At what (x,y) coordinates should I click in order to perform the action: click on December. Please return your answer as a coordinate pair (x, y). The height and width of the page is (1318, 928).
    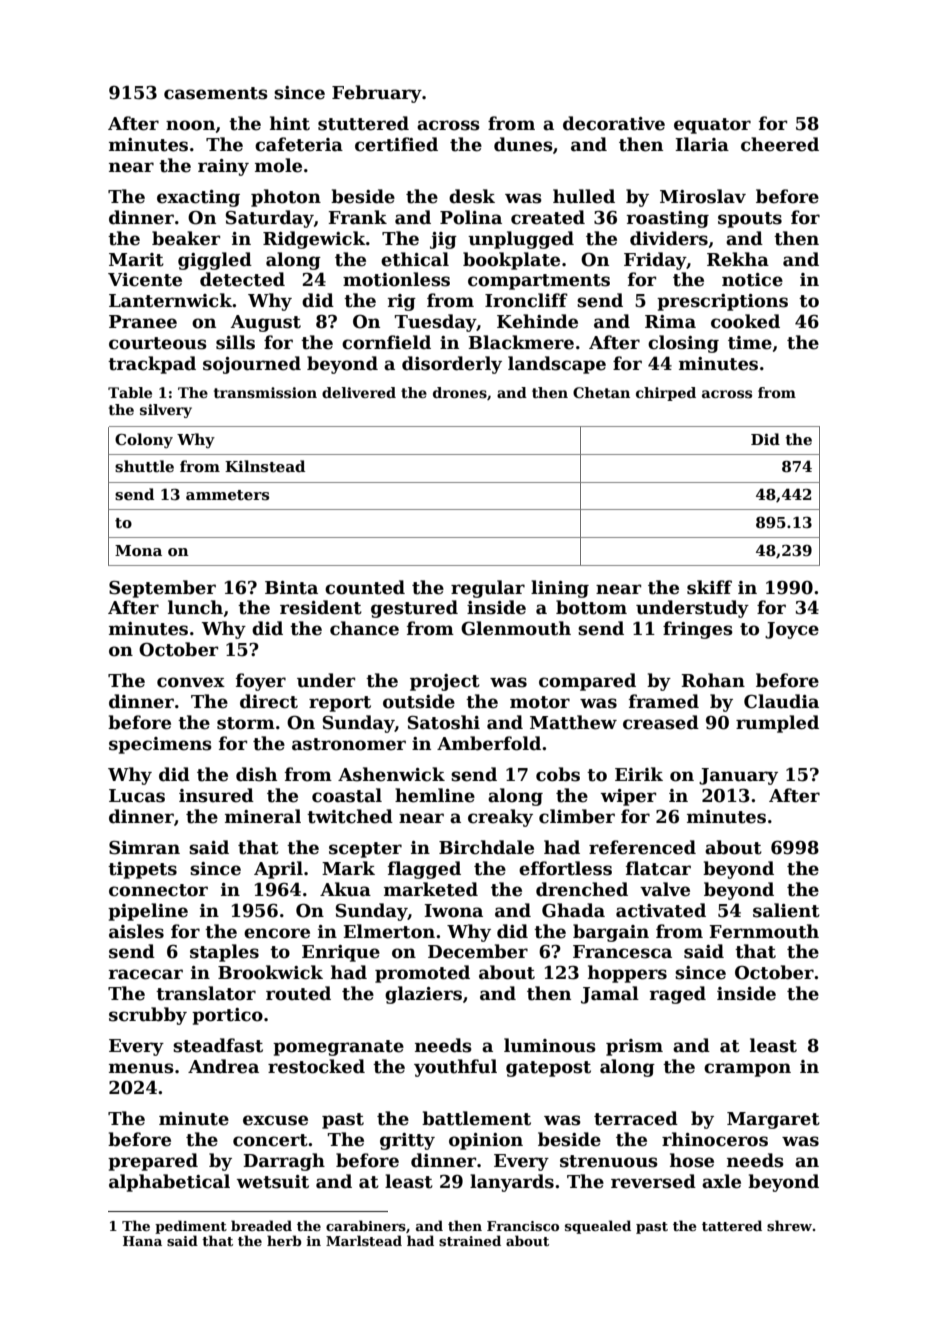
    Looking at the image, I should click on (478, 951).
